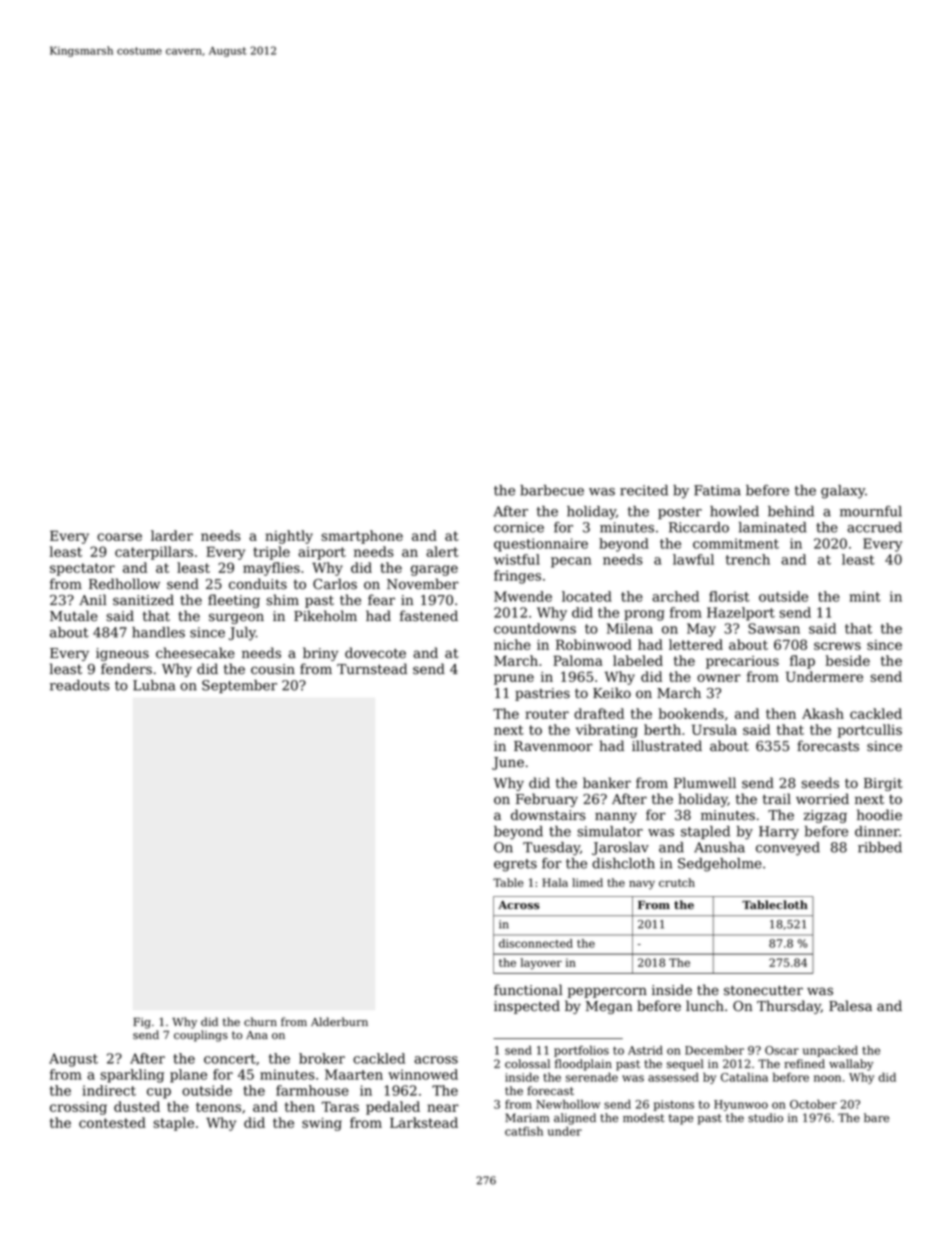 The height and width of the page is (1233, 952). Describe the element at coordinates (172, 535) in the page. I see `larder` at that location.
